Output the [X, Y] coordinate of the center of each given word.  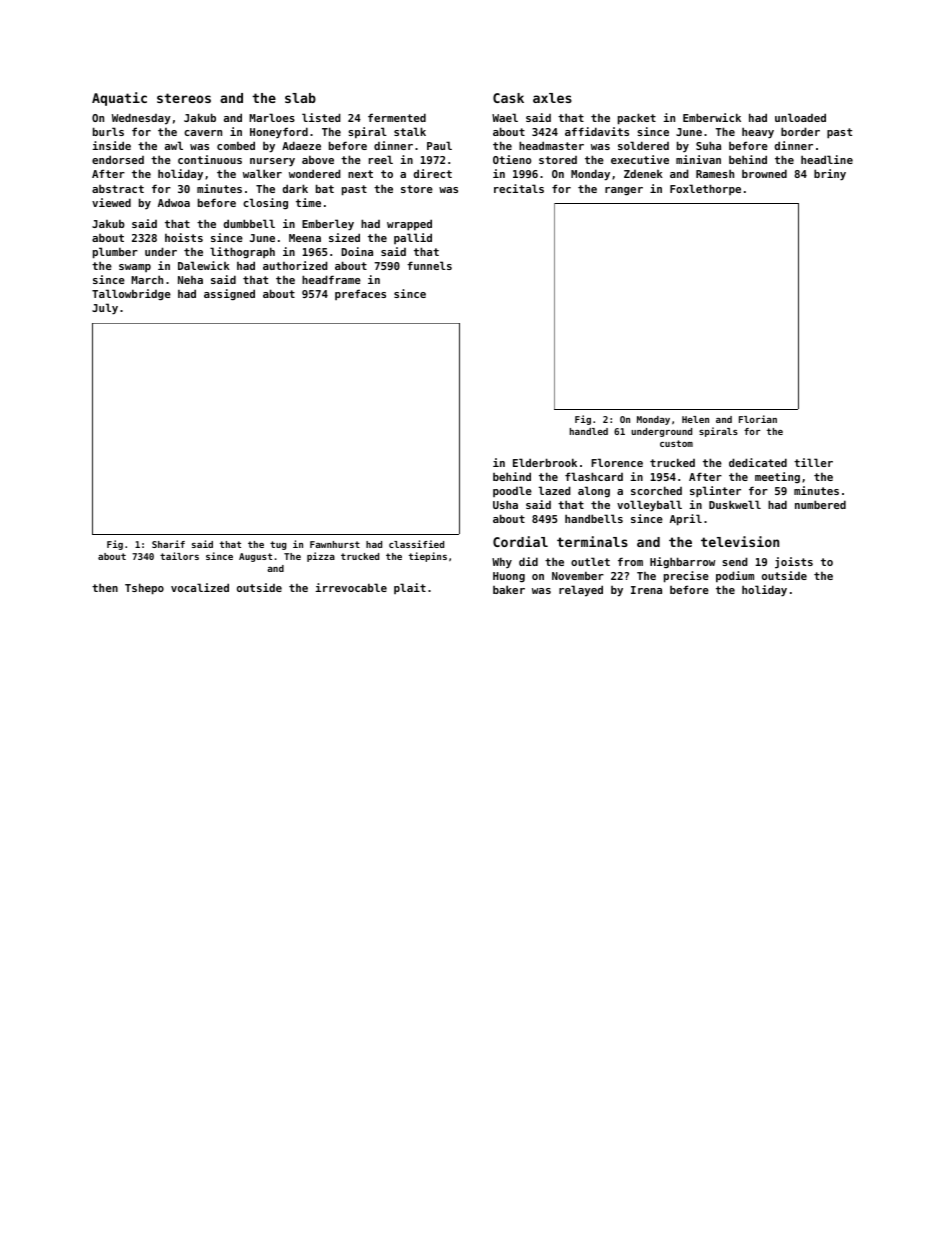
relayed [581, 591]
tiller [813, 462]
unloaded [800, 117]
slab [300, 98]
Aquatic [119, 99]
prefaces [360, 294]
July [105, 309]
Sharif [168, 544]
